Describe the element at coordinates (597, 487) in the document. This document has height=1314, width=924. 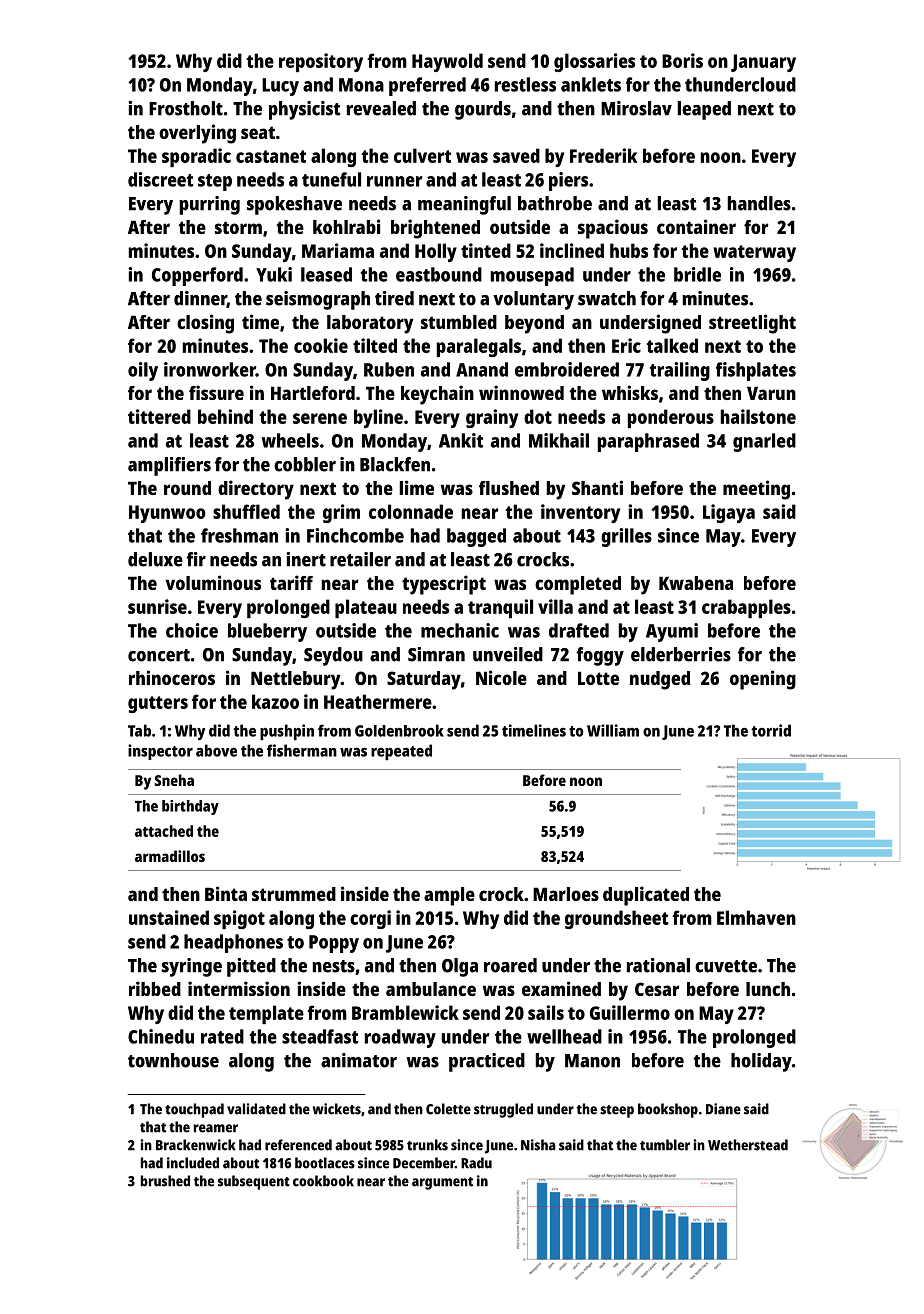
I see `Shanti` at that location.
